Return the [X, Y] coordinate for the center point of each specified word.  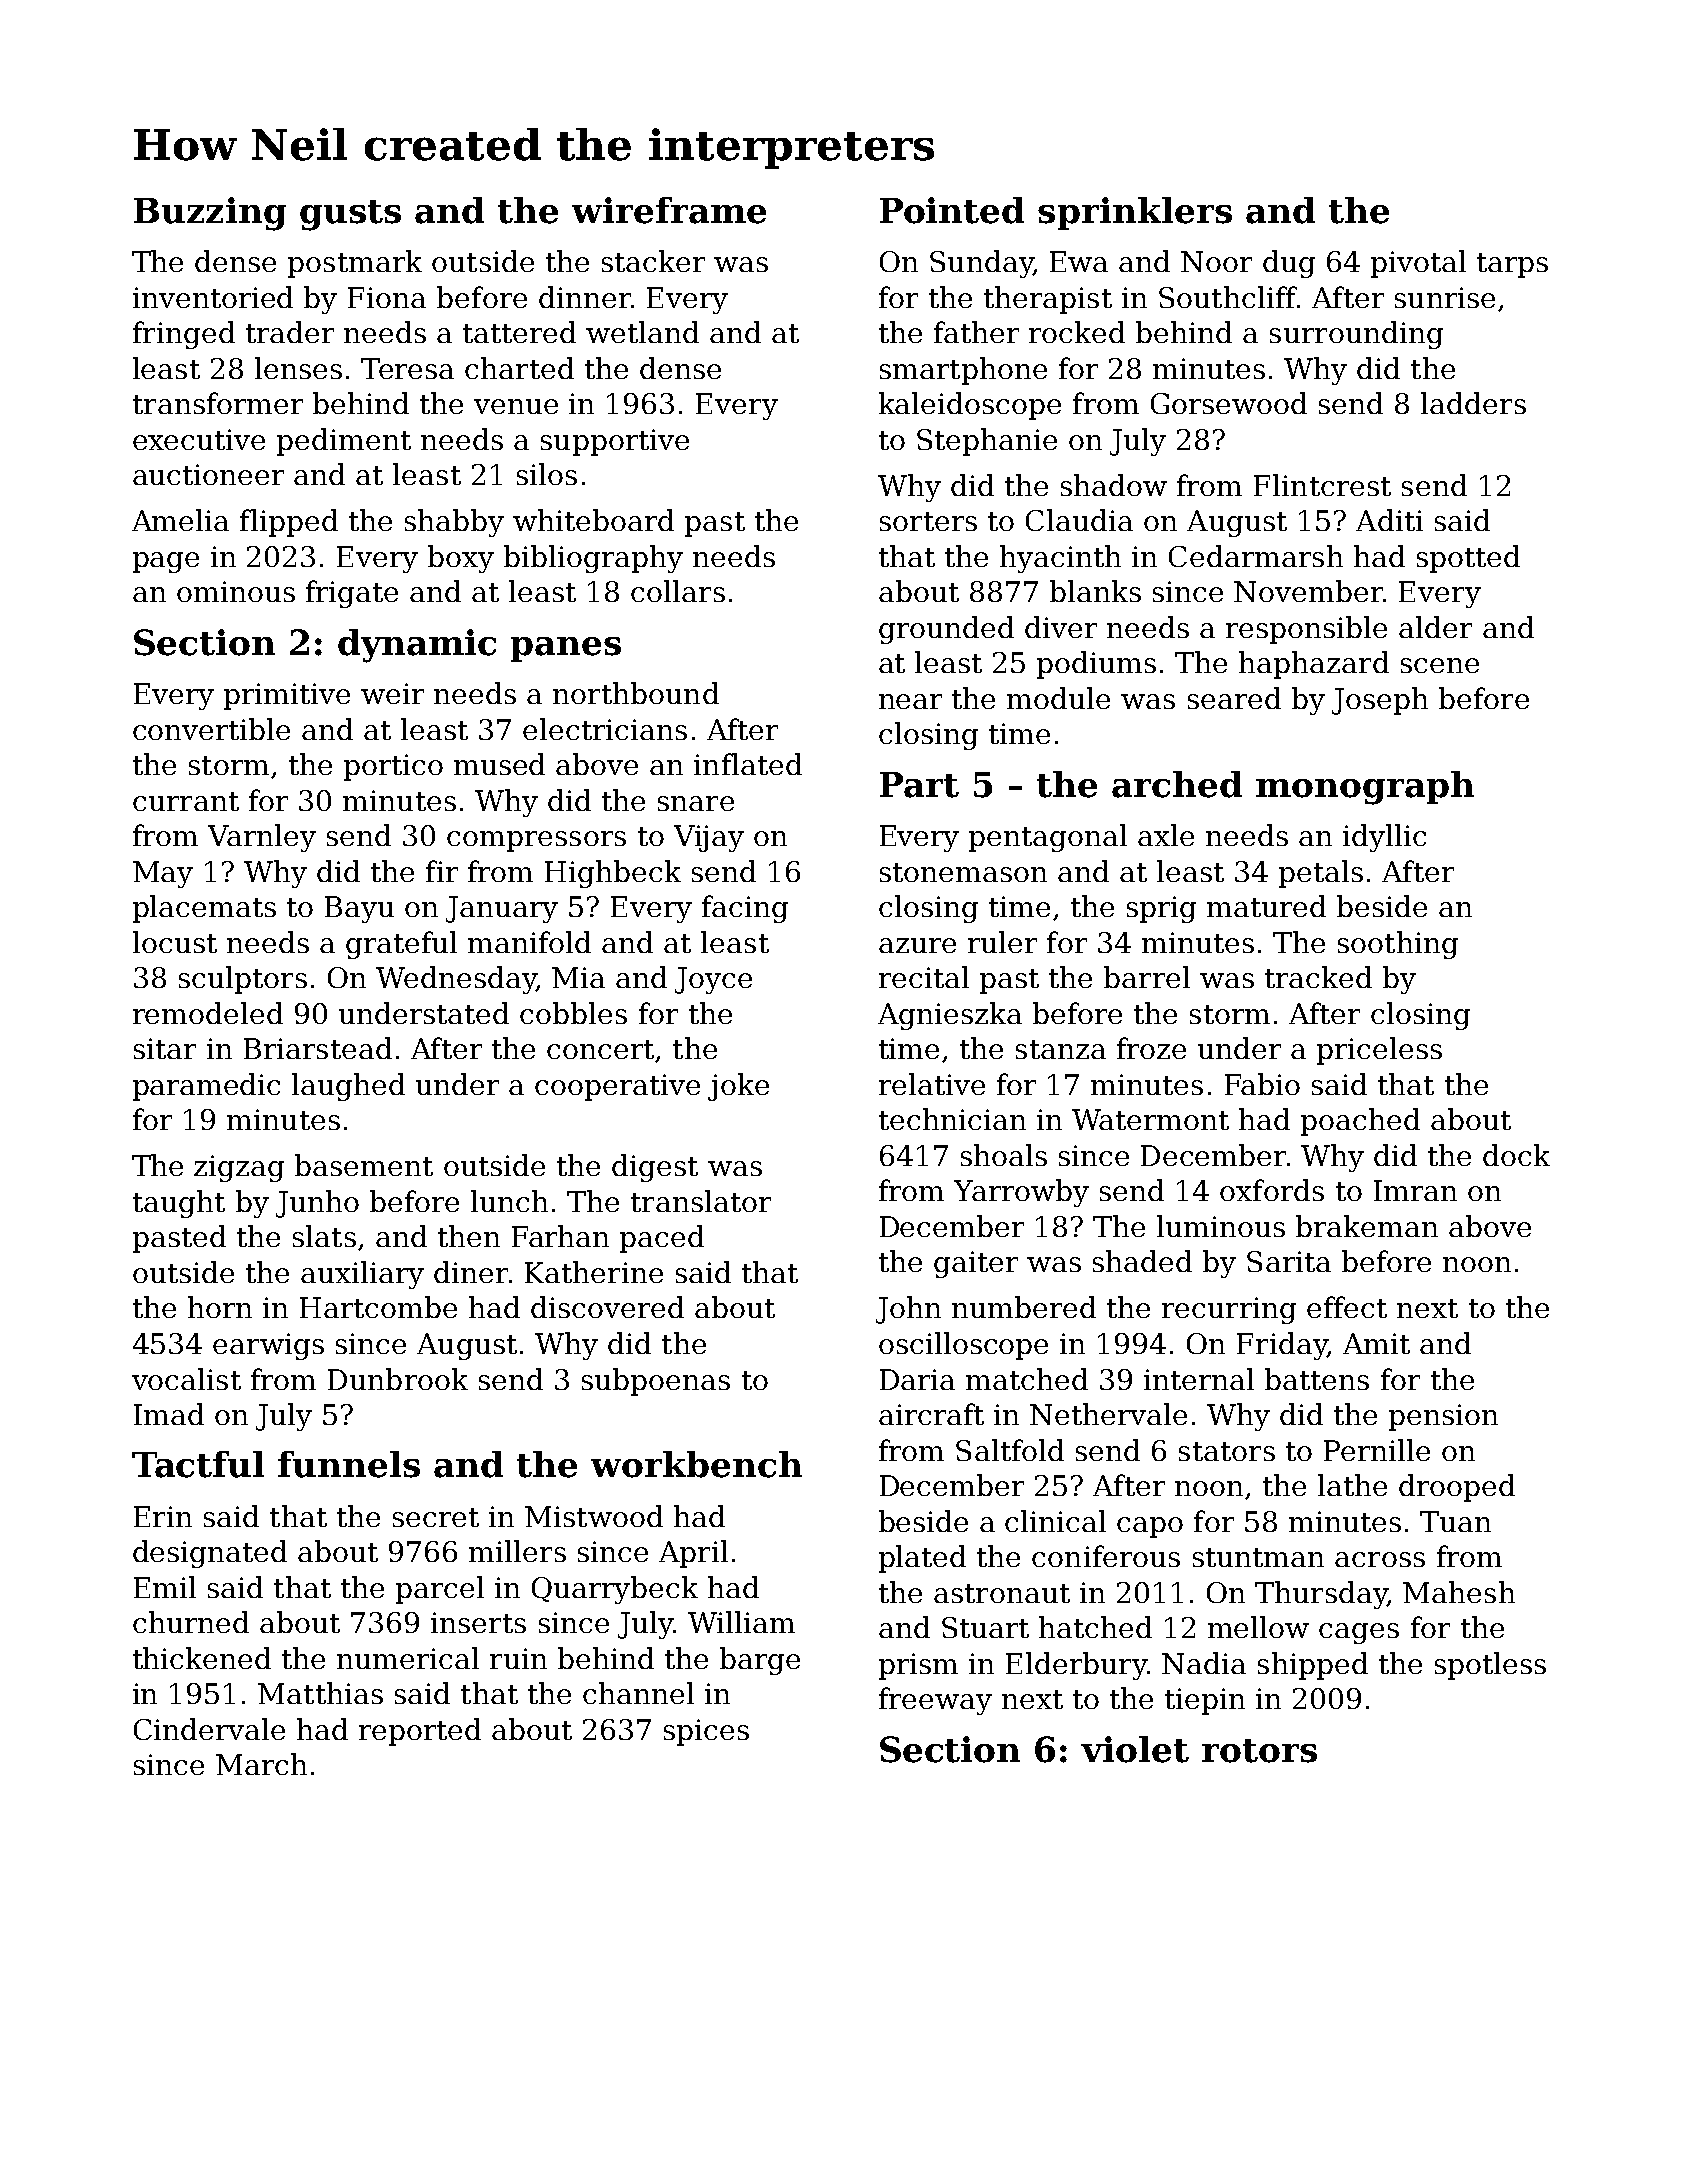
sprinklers [1135, 213]
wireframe [669, 210]
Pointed [952, 210]
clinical [1055, 1521]
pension [1443, 1417]
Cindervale [209, 1729]
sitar [165, 1048]
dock [1516, 1155]
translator [701, 1201]
